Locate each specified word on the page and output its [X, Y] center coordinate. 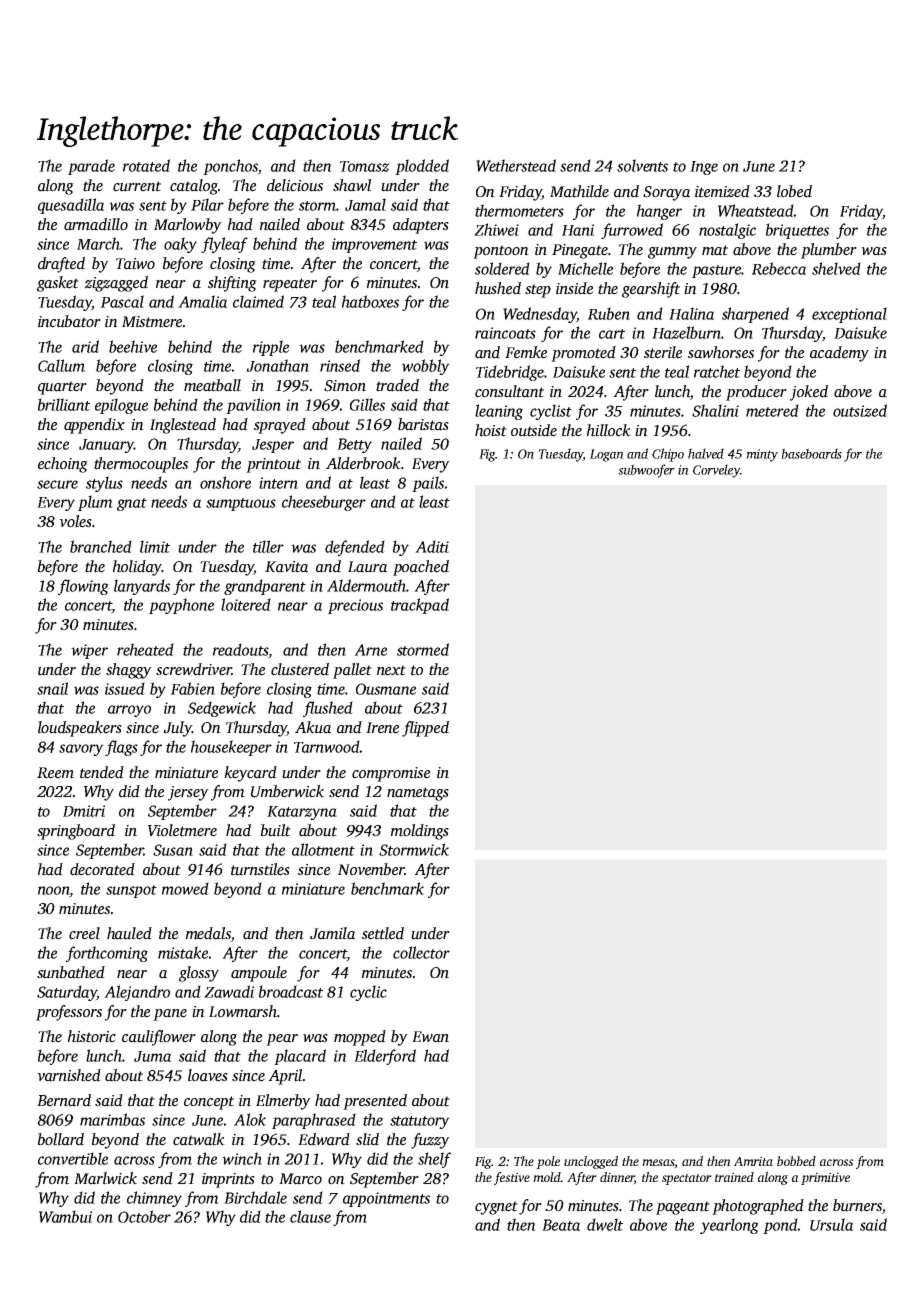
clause [310, 1216]
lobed [794, 191]
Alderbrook [363, 463]
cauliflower [159, 1038]
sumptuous [241, 504]
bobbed [796, 1161]
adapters [421, 226]
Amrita [753, 1161]
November [371, 869]
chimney [154, 1199]
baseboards [811, 453]
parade [91, 167]
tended [102, 772]
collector [421, 952]
